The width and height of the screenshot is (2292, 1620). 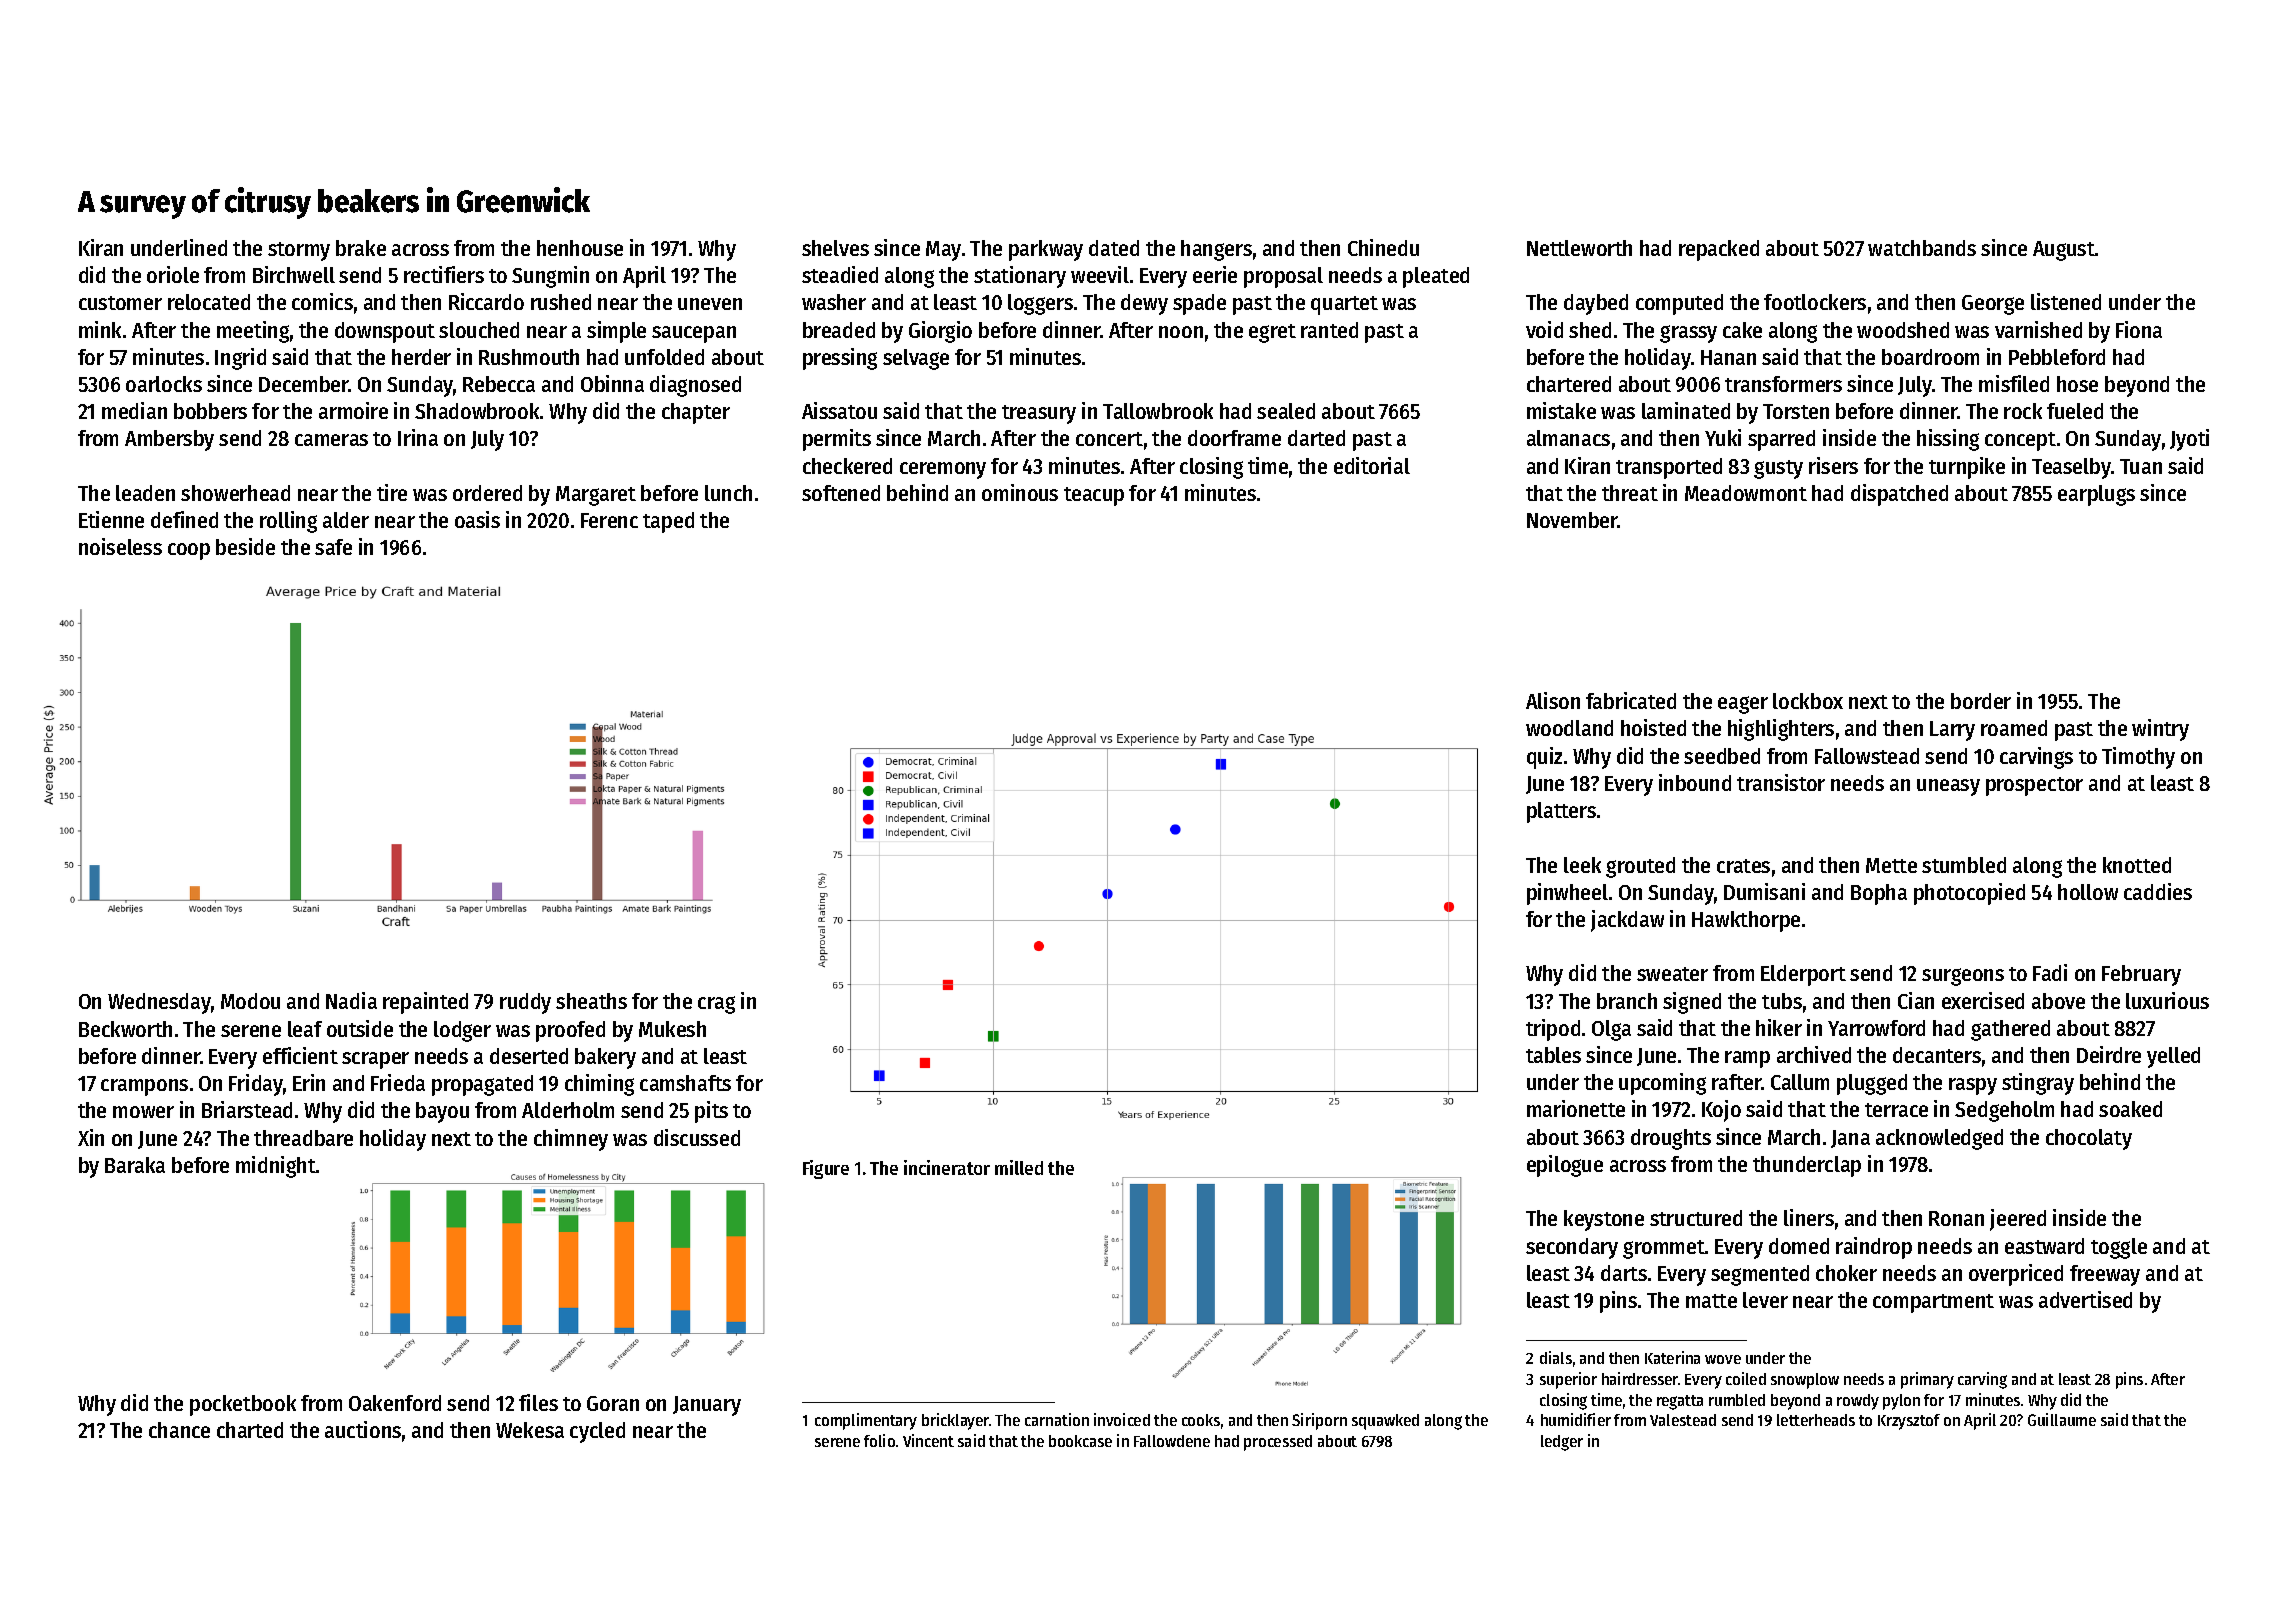 What do you see at coordinates (1746, 493) in the screenshot?
I see `Meadowmont` at bounding box center [1746, 493].
